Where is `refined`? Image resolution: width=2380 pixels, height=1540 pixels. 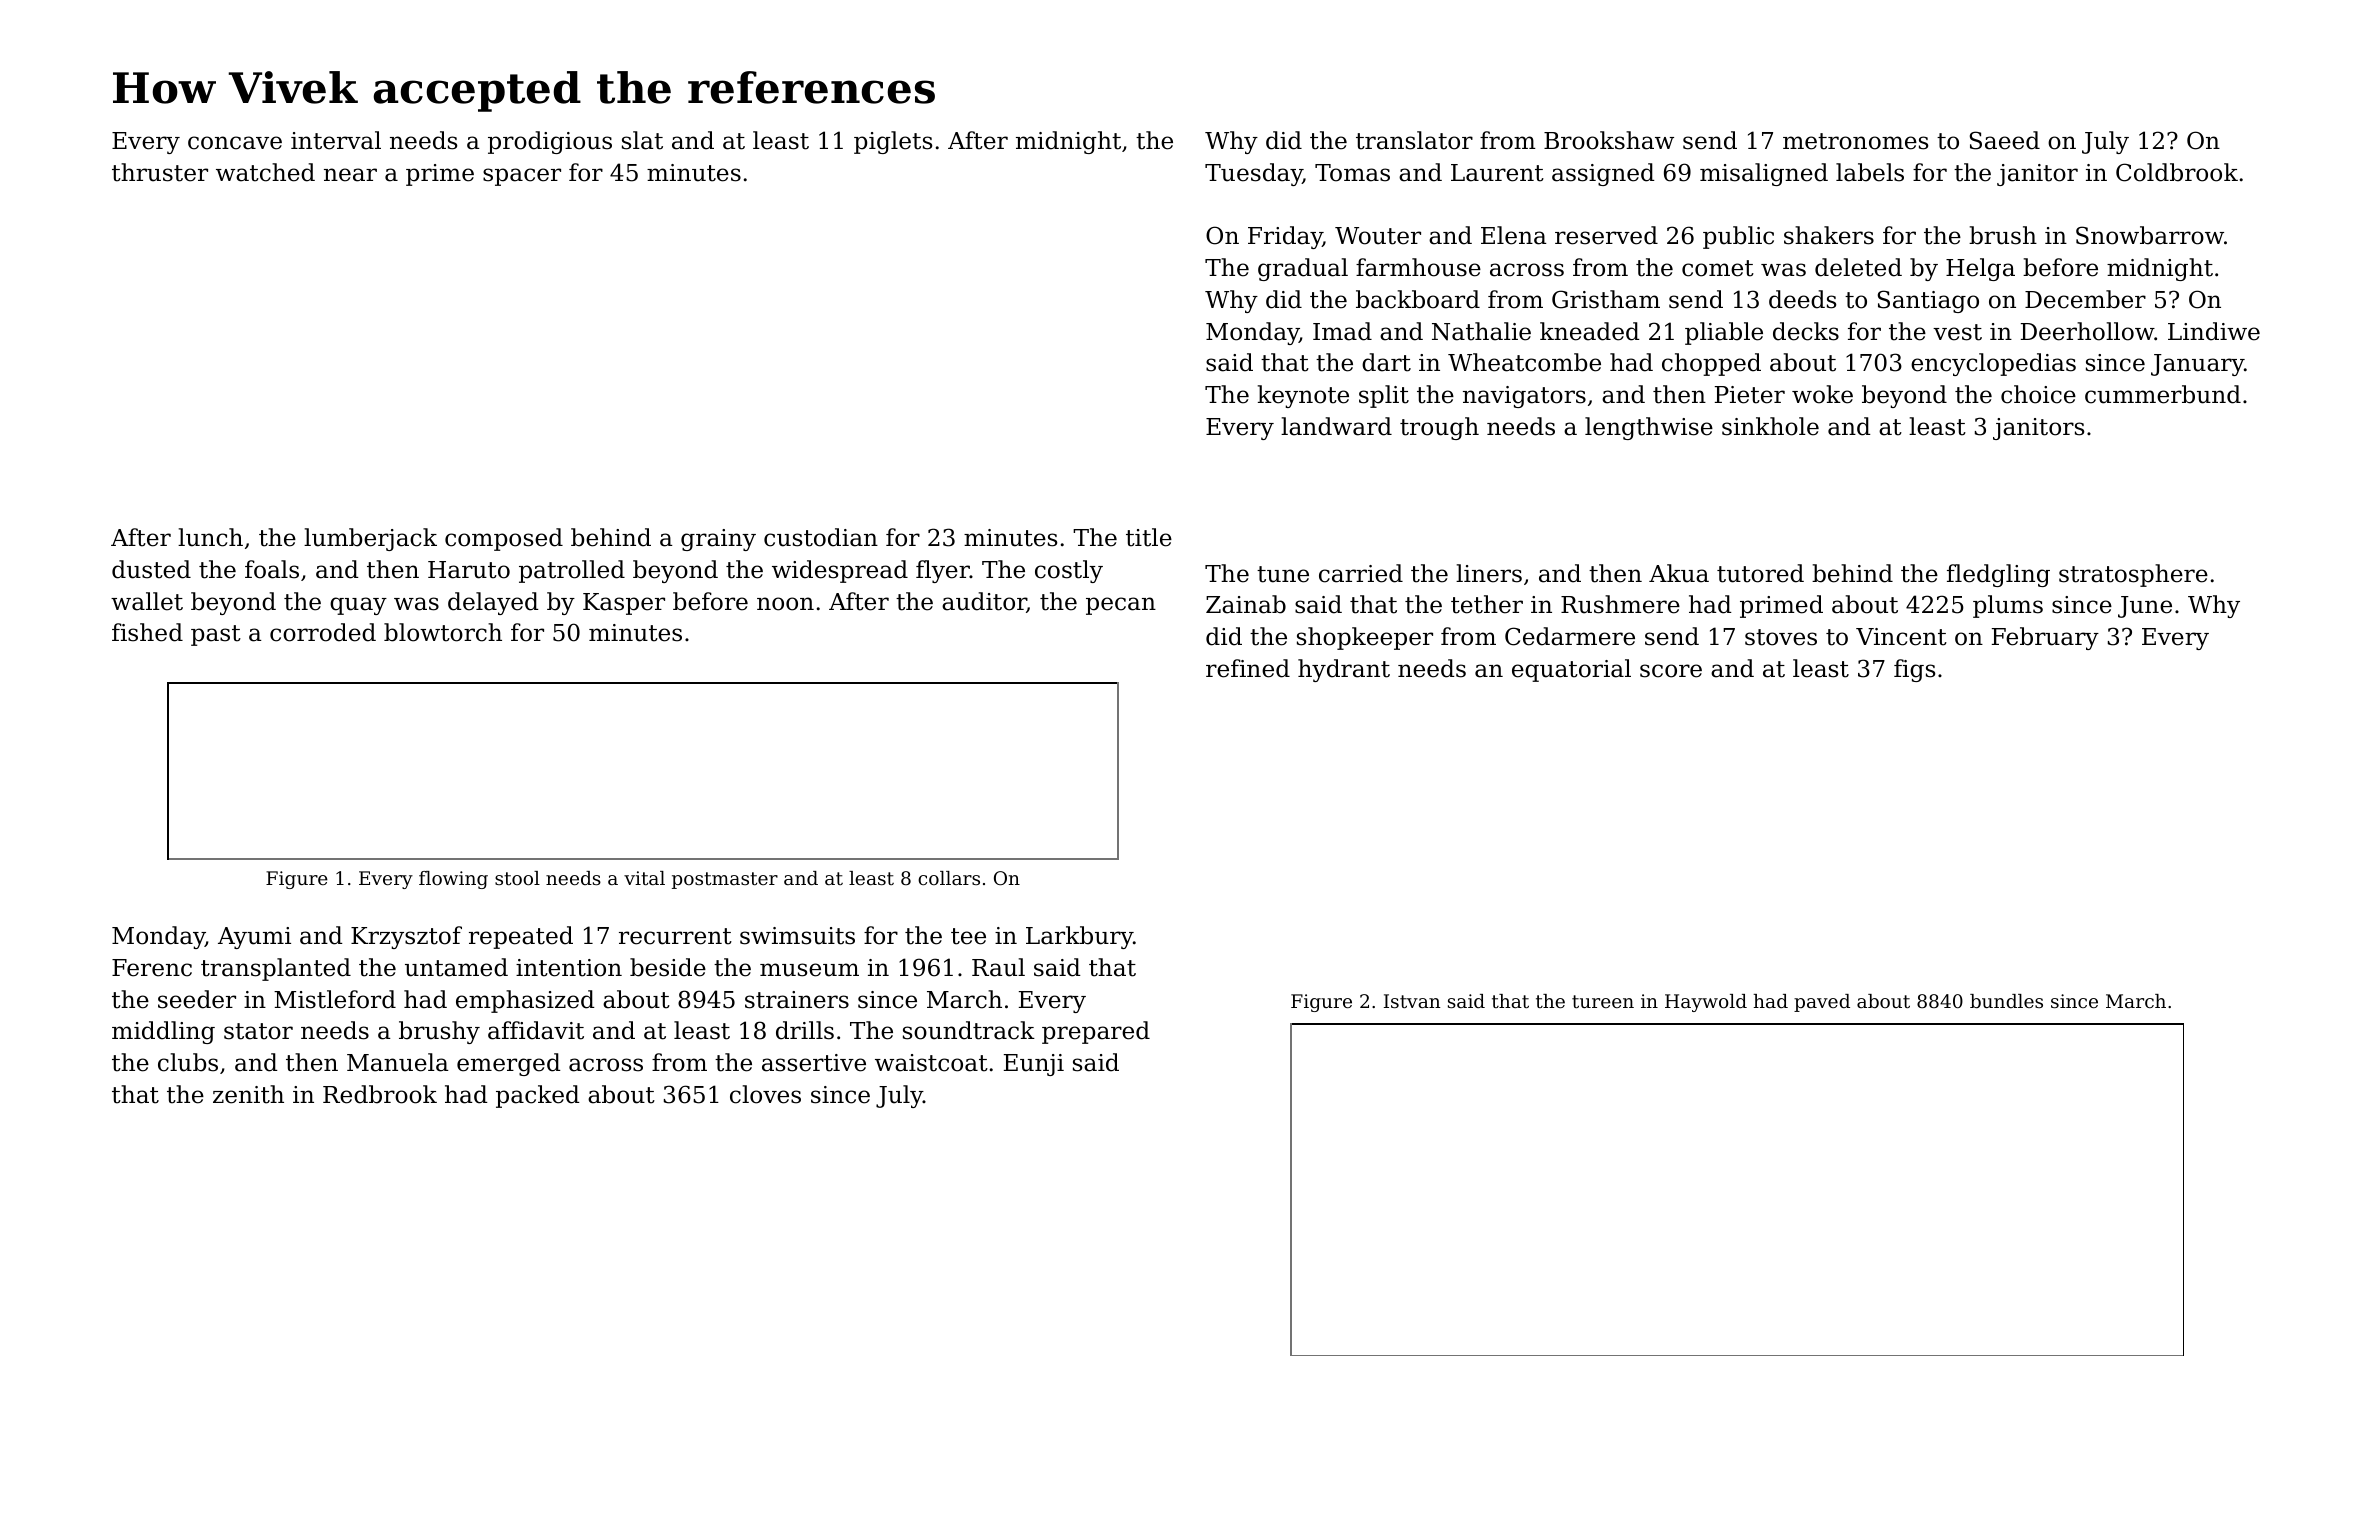 refined is located at coordinates (1248, 668).
